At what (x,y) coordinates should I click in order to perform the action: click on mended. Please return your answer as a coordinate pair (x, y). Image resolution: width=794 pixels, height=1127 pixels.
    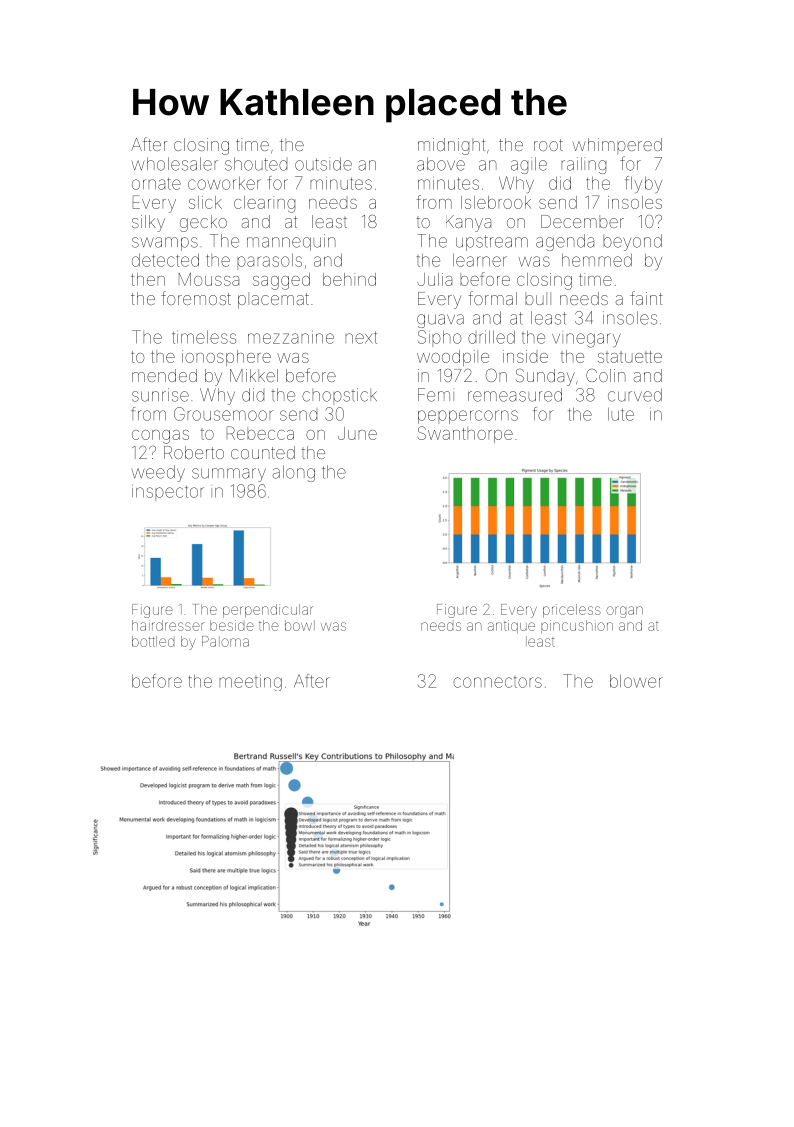
    Looking at the image, I should click on (164, 375).
